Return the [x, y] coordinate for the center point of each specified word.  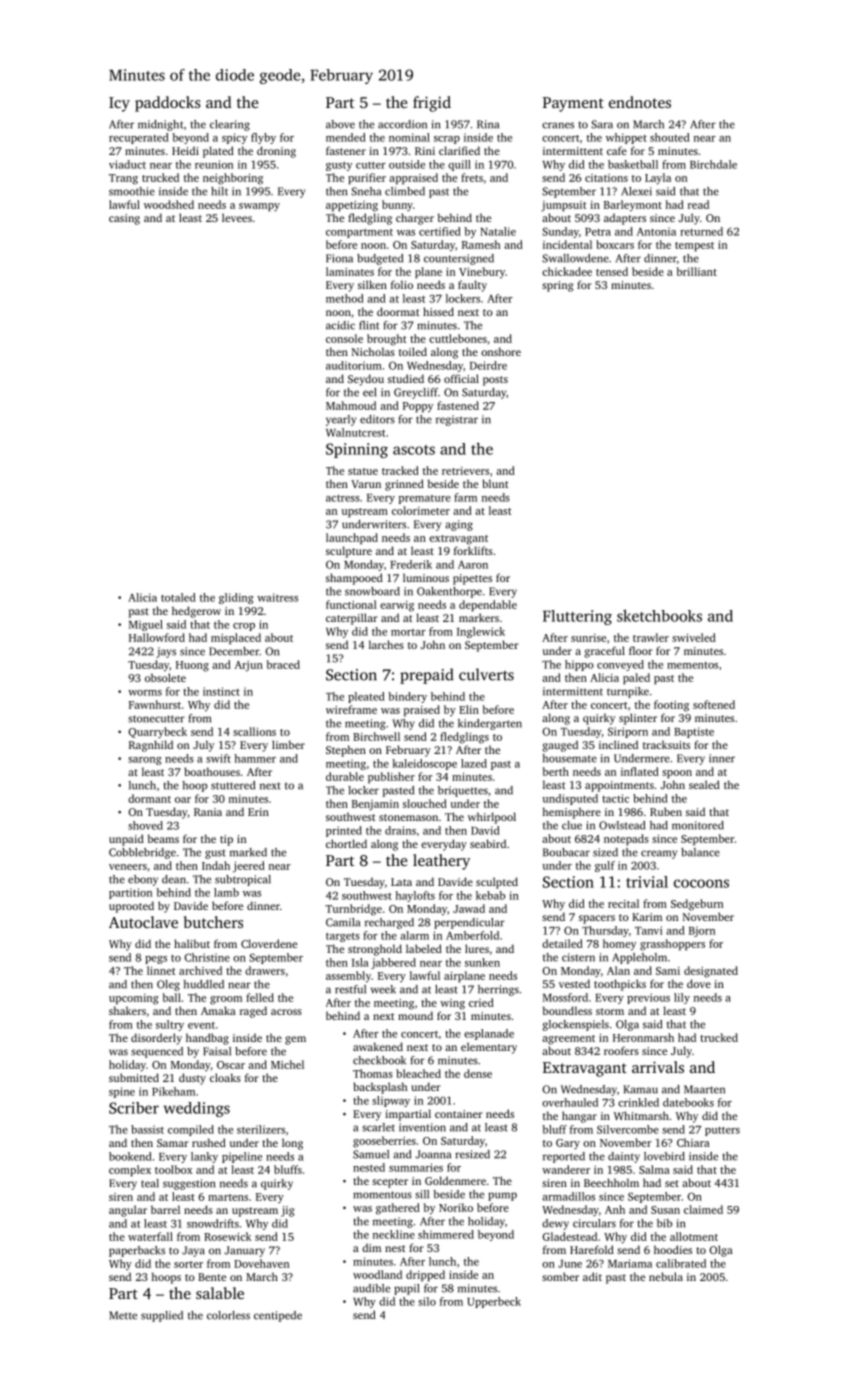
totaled [178, 597]
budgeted [380, 259]
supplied [162, 1316]
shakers [127, 1010]
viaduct [127, 164]
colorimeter [421, 510]
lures [477, 948]
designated [711, 972]
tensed [612, 271]
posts [495, 381]
